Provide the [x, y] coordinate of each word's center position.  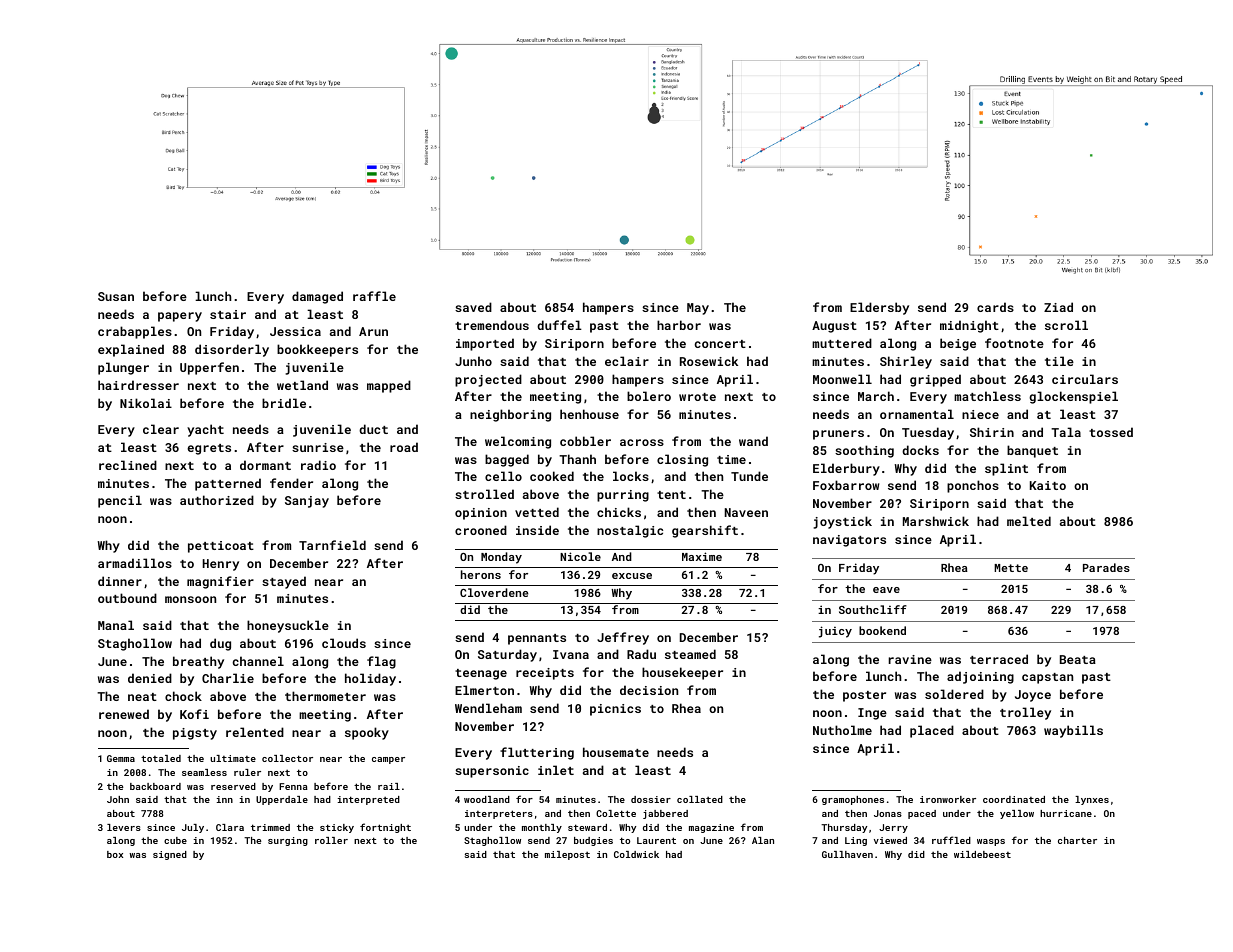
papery [180, 317]
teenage [481, 674]
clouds [344, 643]
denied [150, 678]
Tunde [749, 476]
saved [473, 307]
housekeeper [682, 673]
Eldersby [879, 308]
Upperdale [282, 800]
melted [1029, 521]
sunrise [318, 447]
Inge [872, 714]
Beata [1078, 659]
